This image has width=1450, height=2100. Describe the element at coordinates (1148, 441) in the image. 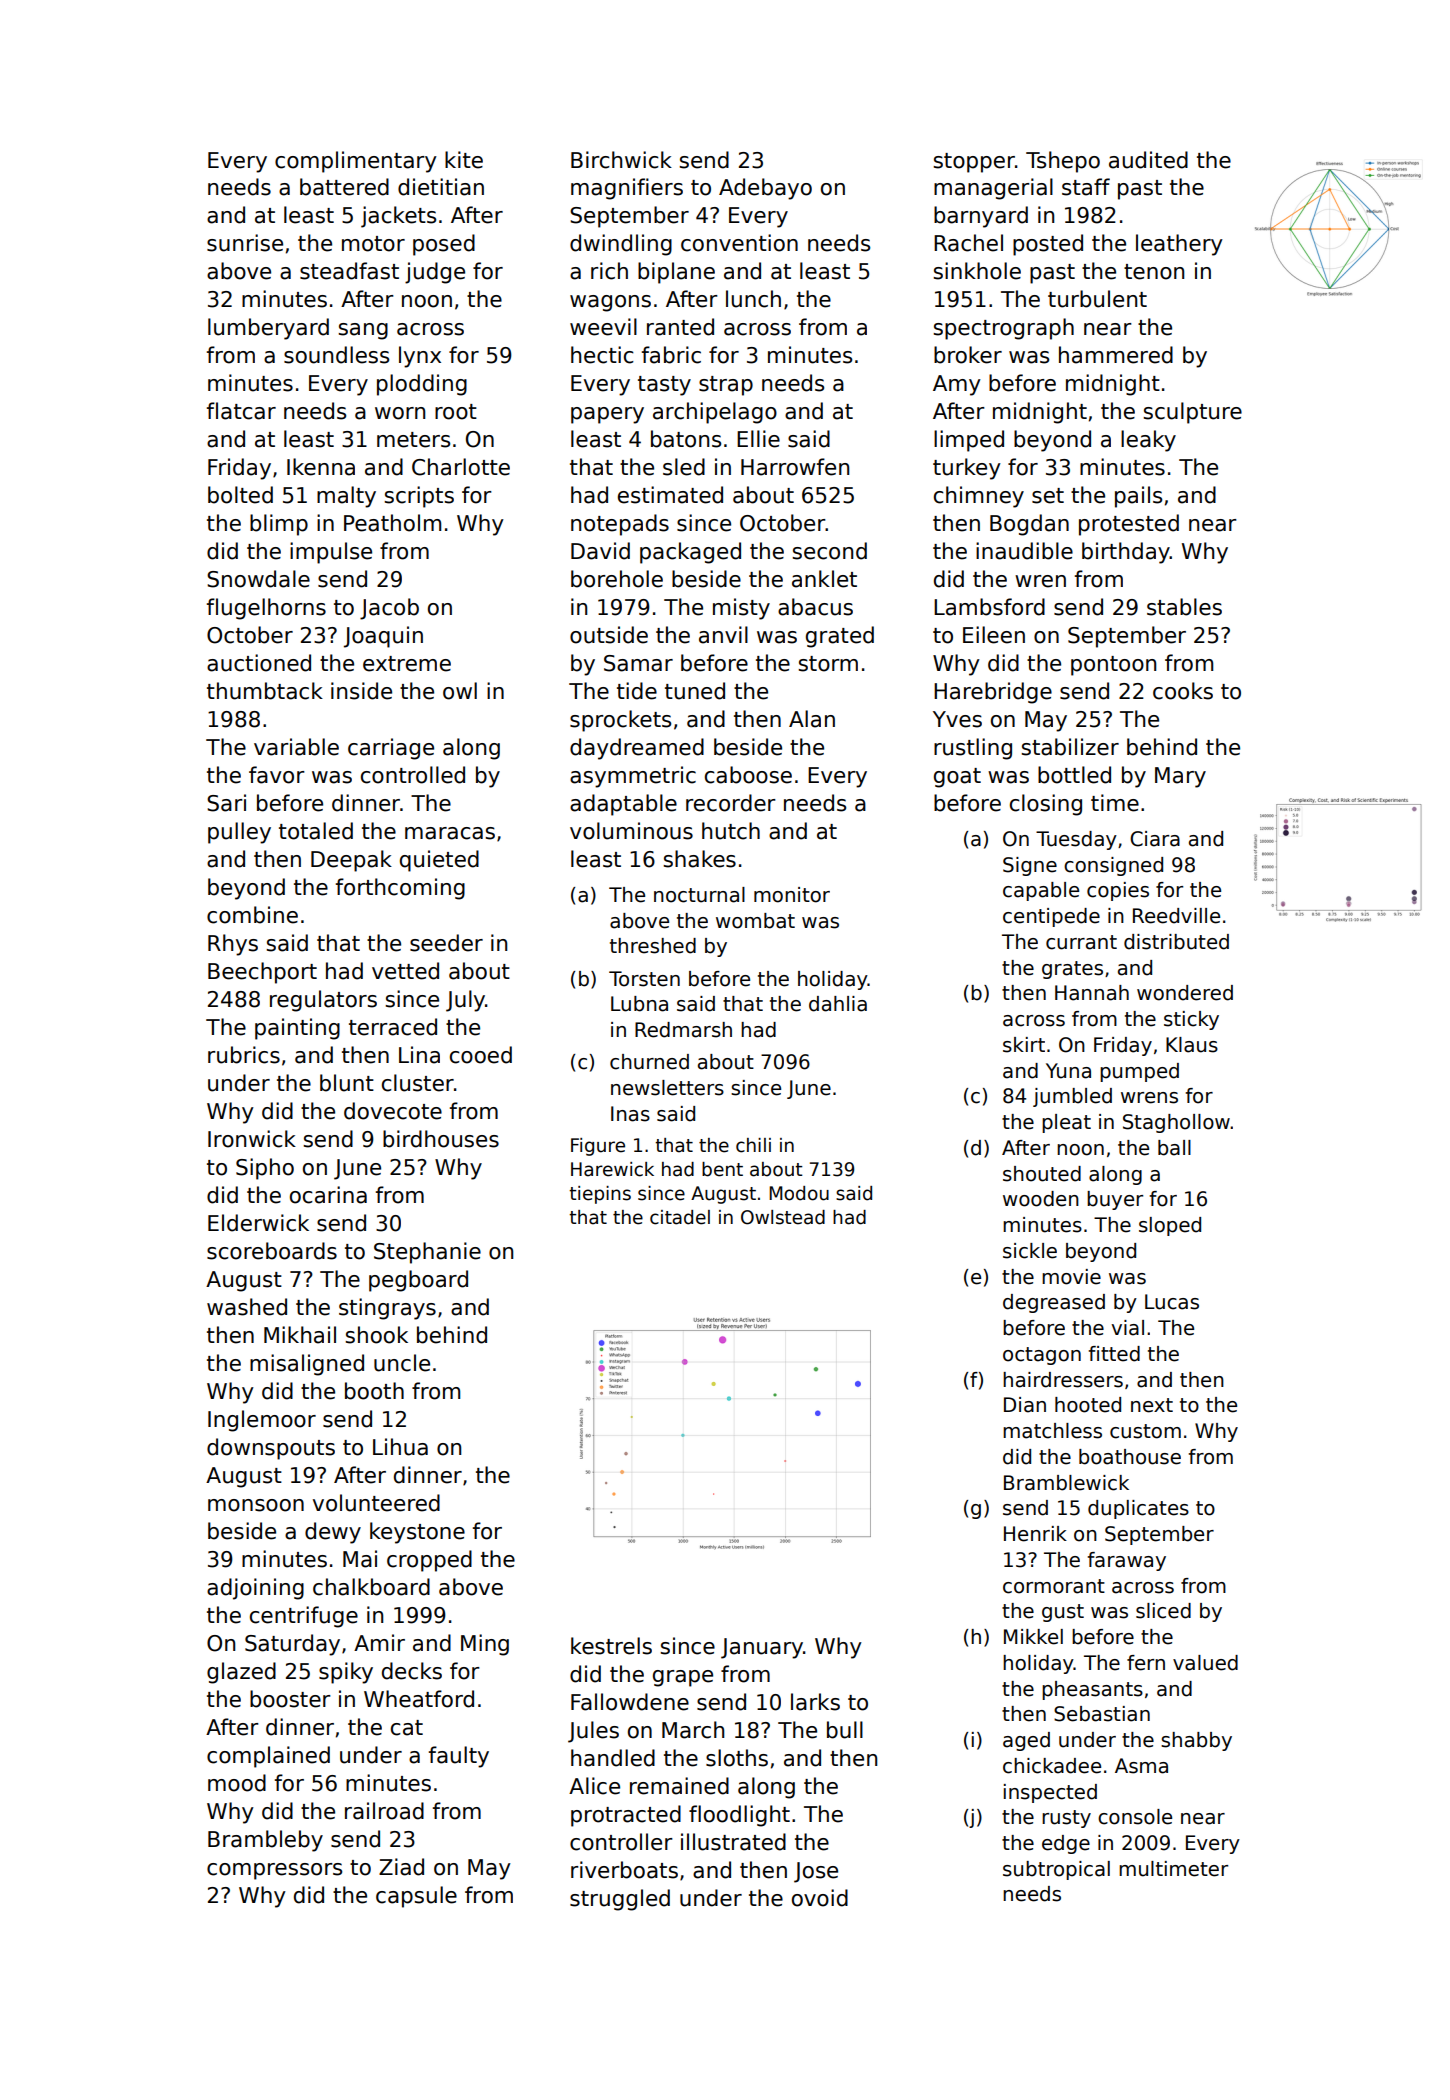

I see `leaky` at that location.
